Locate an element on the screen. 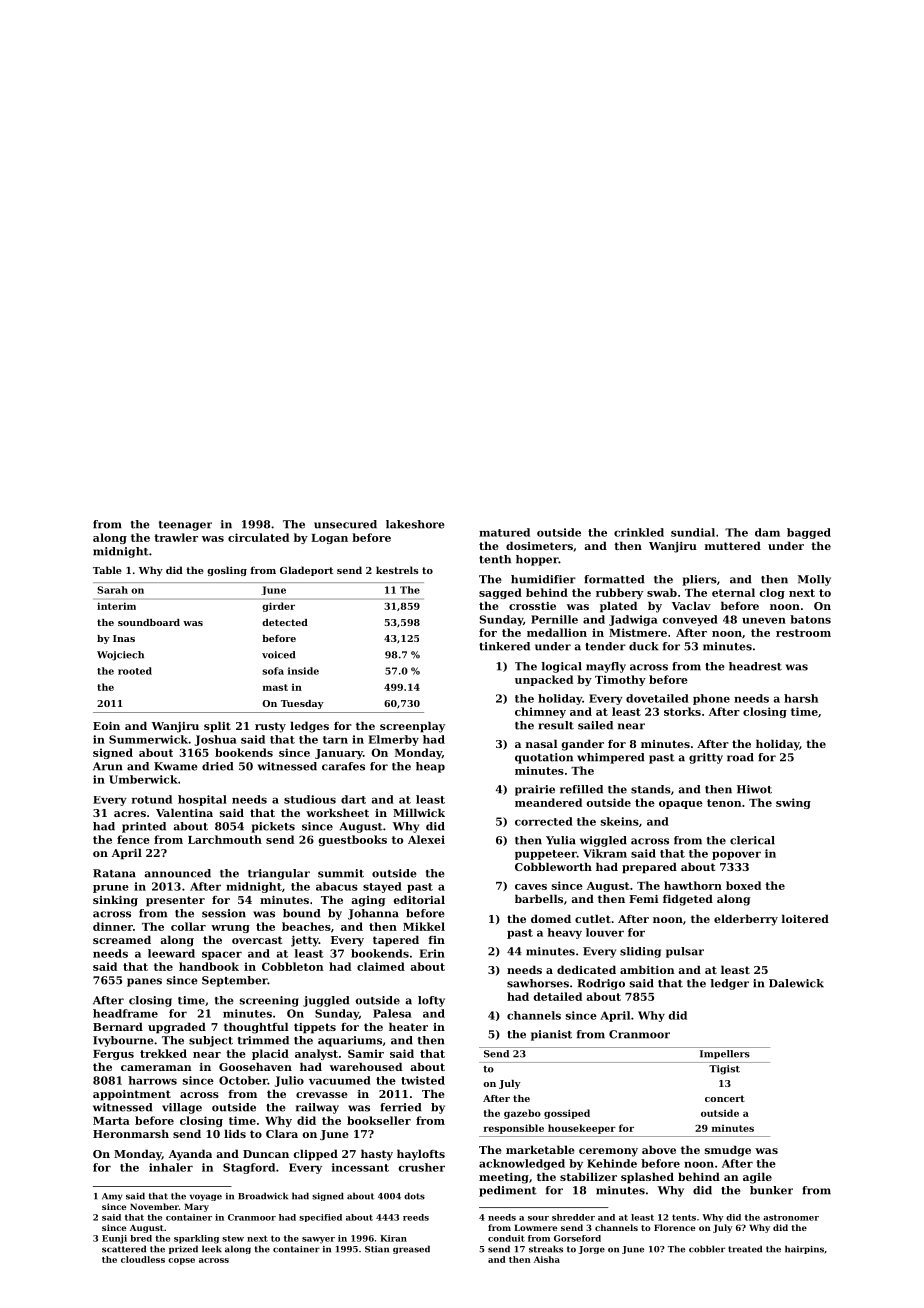  sparkling is located at coordinates (196, 1239).
